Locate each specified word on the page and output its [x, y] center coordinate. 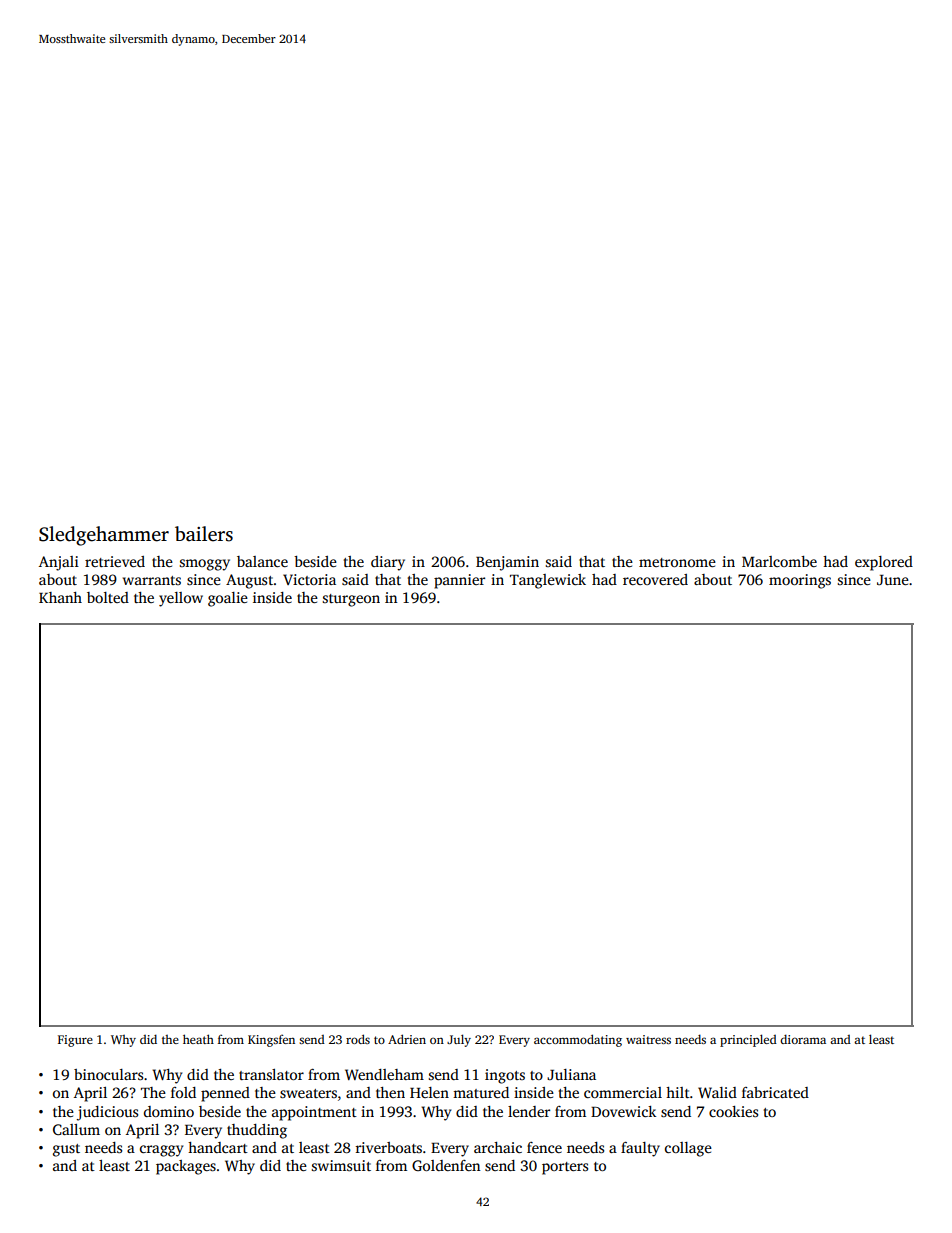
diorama [803, 1039]
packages [186, 1167]
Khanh [60, 597]
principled [748, 1040]
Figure [75, 1041]
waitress [648, 1039]
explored [884, 563]
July [459, 1040]
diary [388, 563]
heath [198, 1039]
